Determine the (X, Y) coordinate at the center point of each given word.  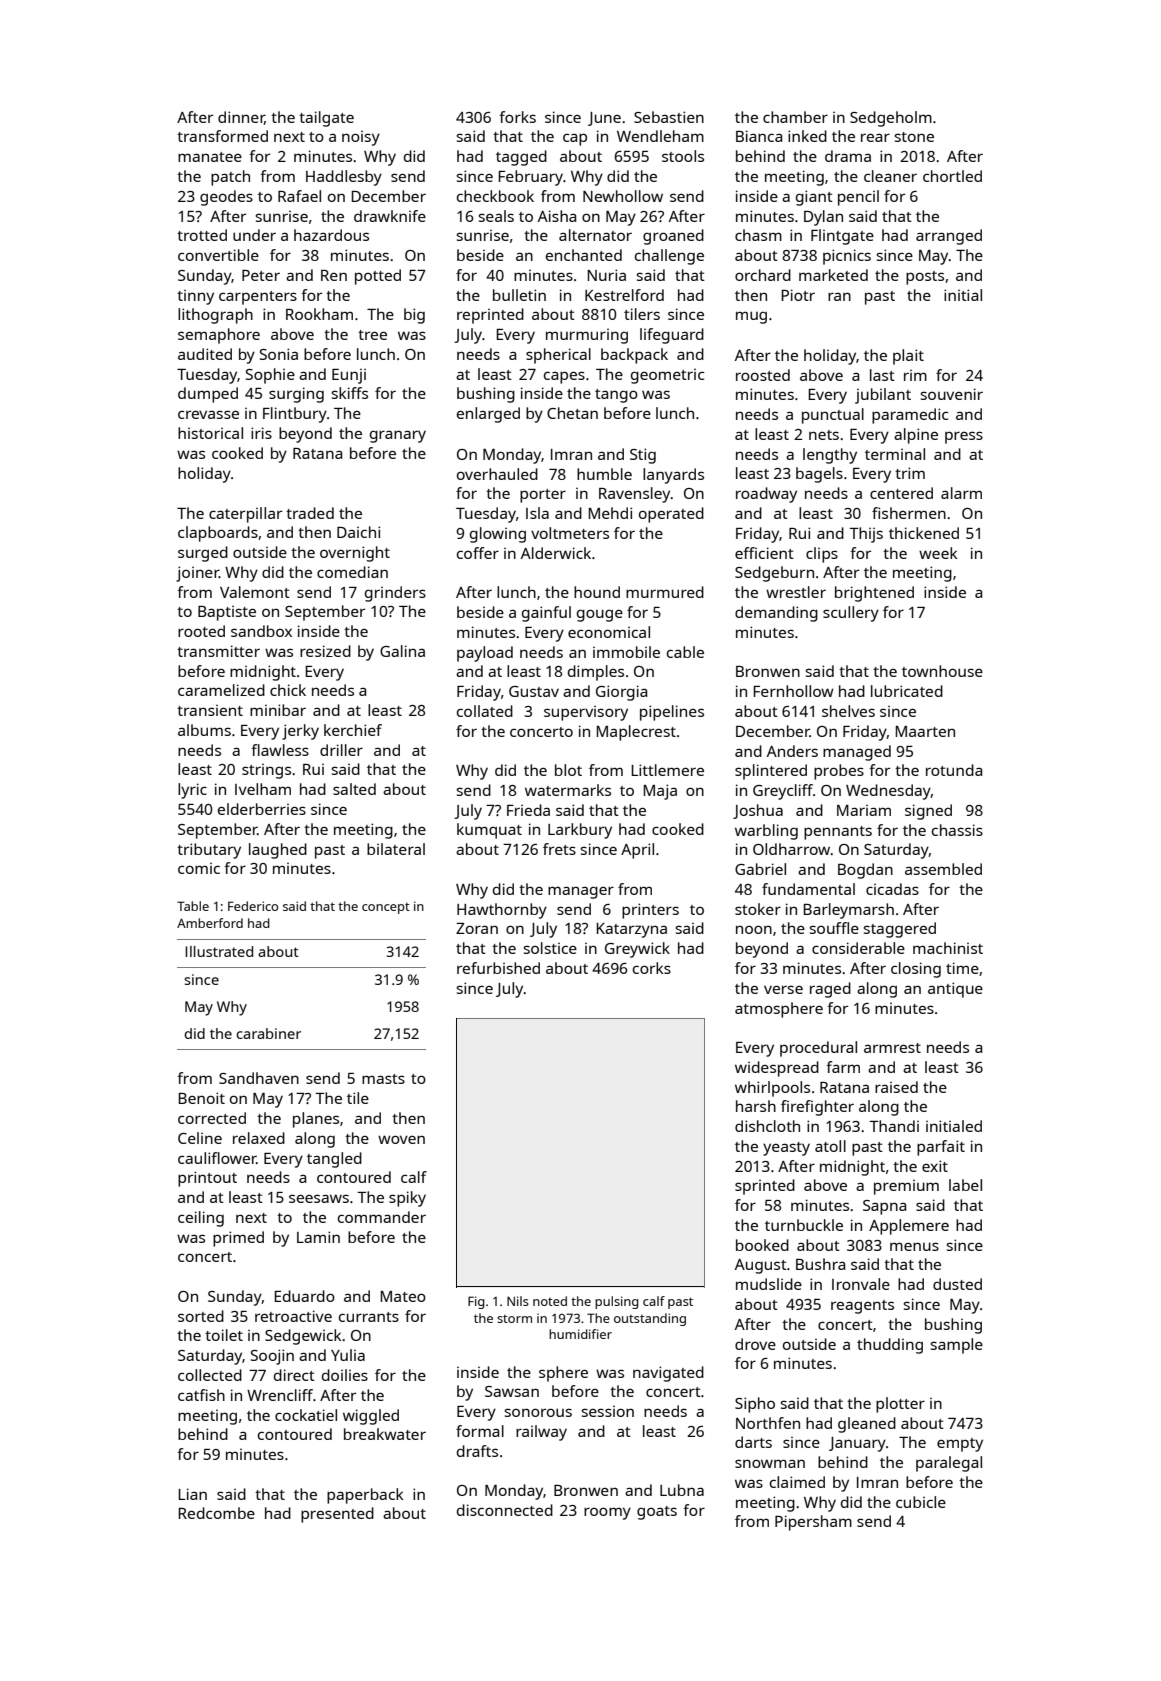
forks (517, 117)
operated (671, 515)
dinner (241, 118)
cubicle (921, 1502)
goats (657, 1513)
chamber (795, 117)
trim (910, 473)
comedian (352, 572)
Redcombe (216, 1513)
